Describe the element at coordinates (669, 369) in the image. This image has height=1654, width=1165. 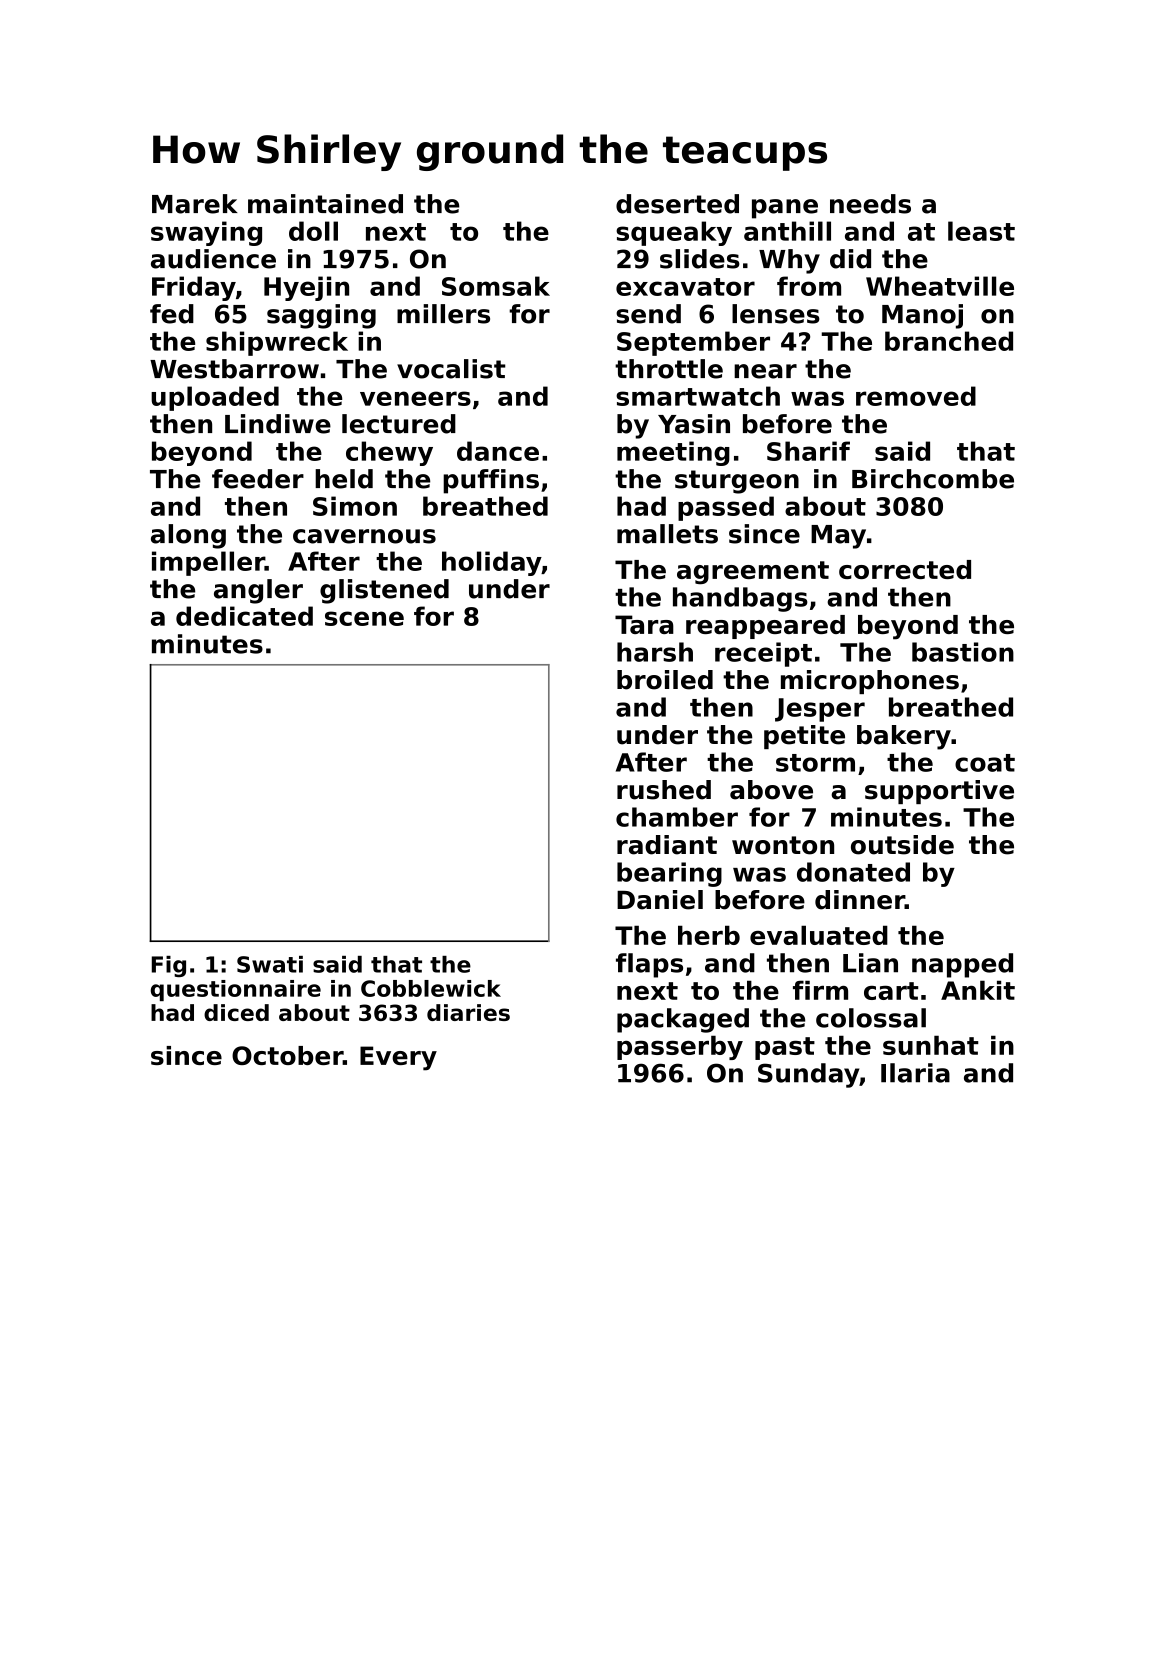
I see `throttle` at that location.
